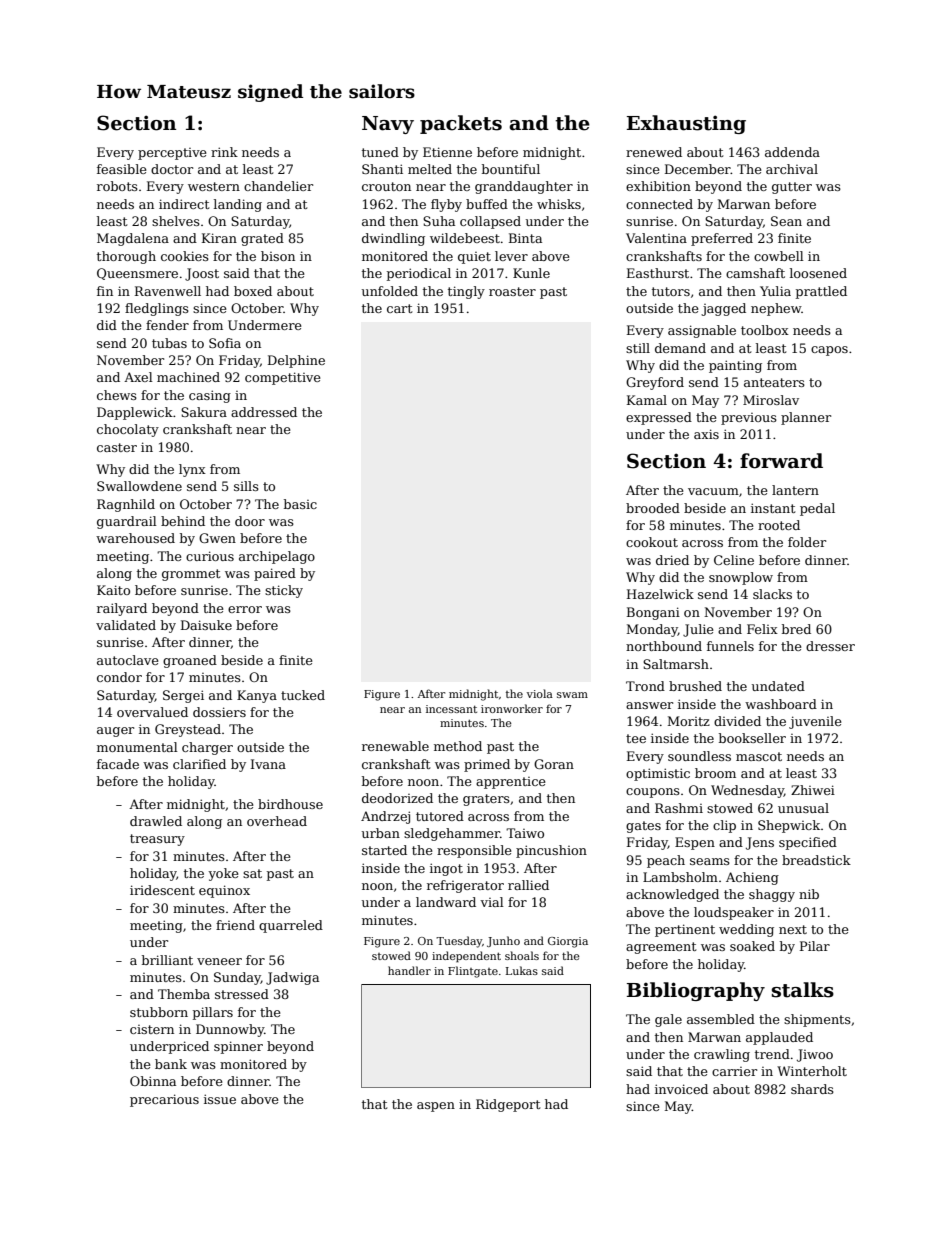  I want to click on responsible, so click(474, 851).
